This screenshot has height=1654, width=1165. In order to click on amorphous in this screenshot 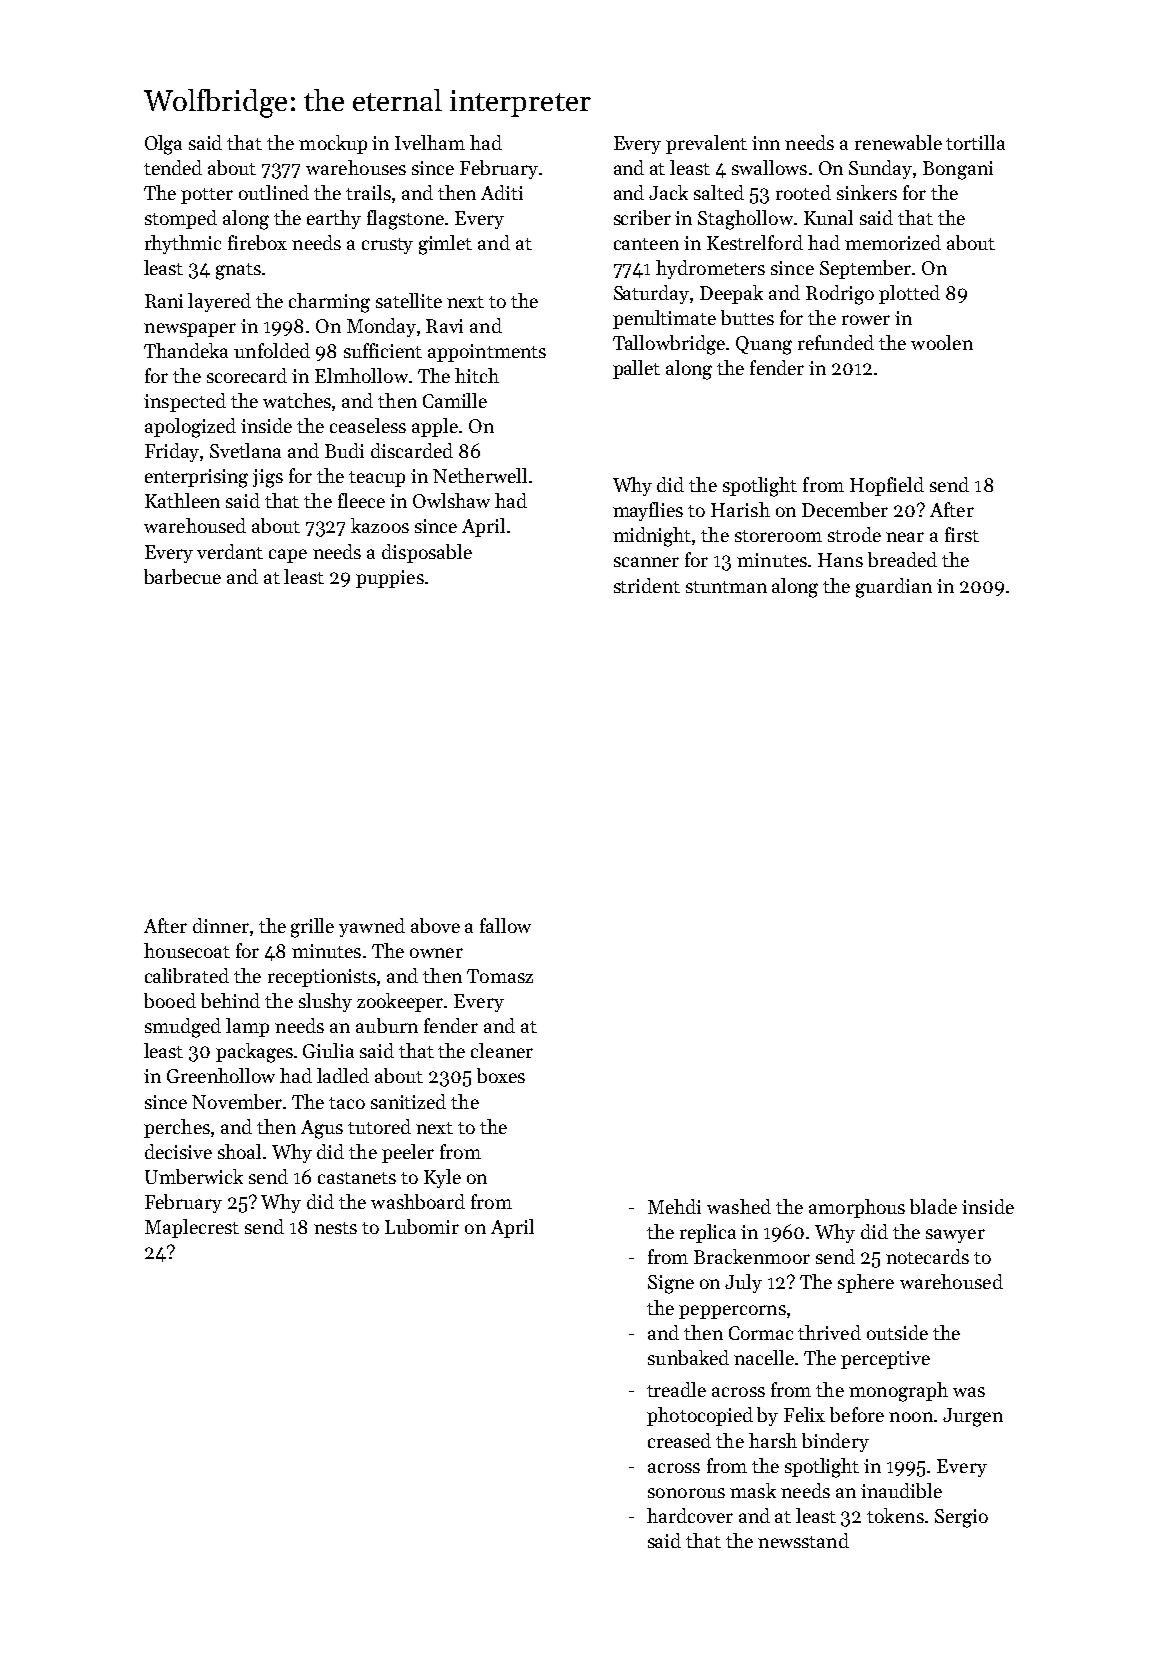, I will do `click(857, 1208)`.
